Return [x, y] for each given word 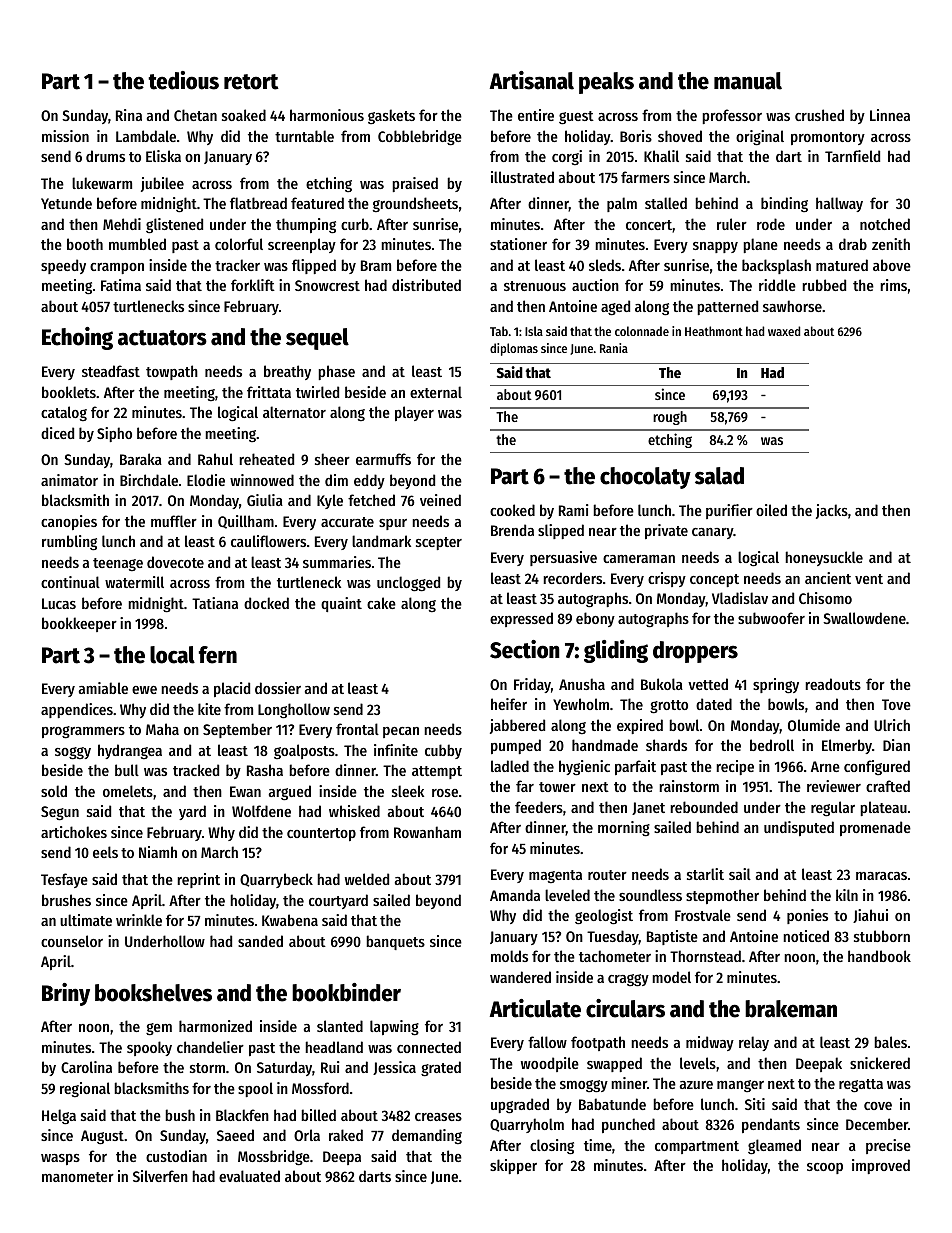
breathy [287, 372]
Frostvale [703, 915]
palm [622, 204]
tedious [183, 80]
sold [54, 791]
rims [893, 285]
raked [346, 1135]
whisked [354, 811]
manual [748, 81]
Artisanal [532, 80]
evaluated [249, 1176]
